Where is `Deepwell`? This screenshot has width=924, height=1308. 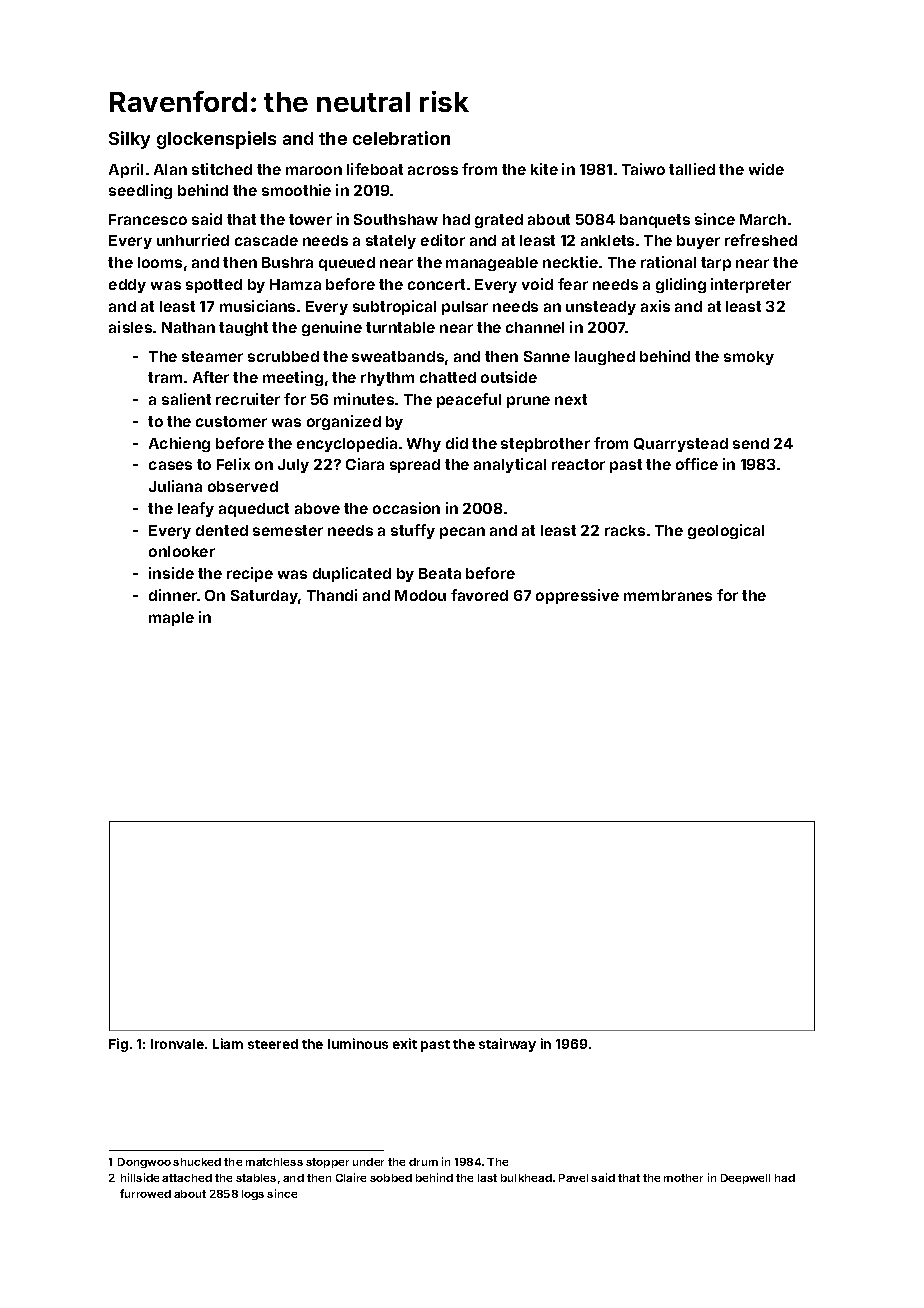
Deepwell is located at coordinates (745, 1179).
